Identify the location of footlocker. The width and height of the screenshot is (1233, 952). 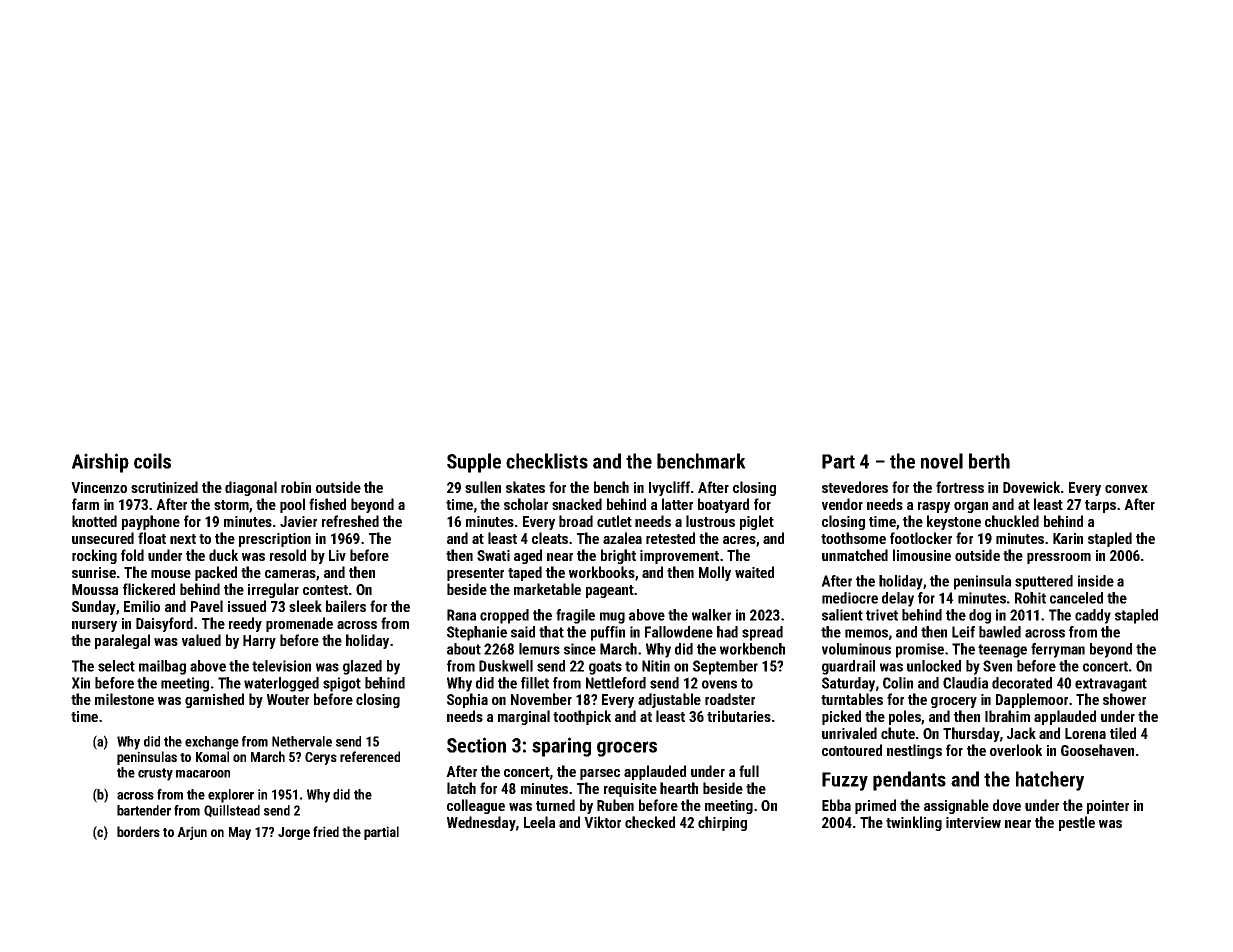
(921, 538).
